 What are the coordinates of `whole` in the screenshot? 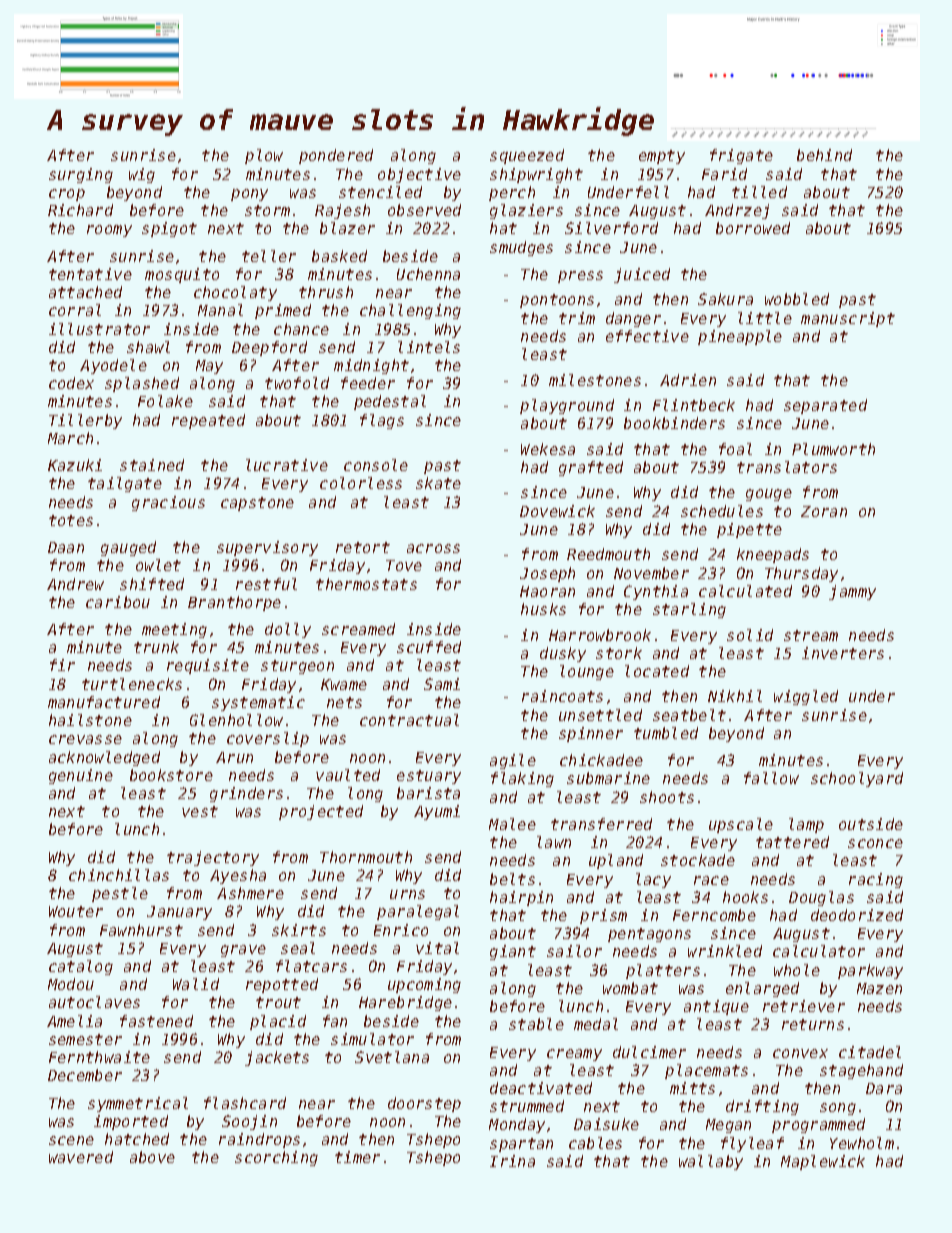 It's located at (797, 970).
